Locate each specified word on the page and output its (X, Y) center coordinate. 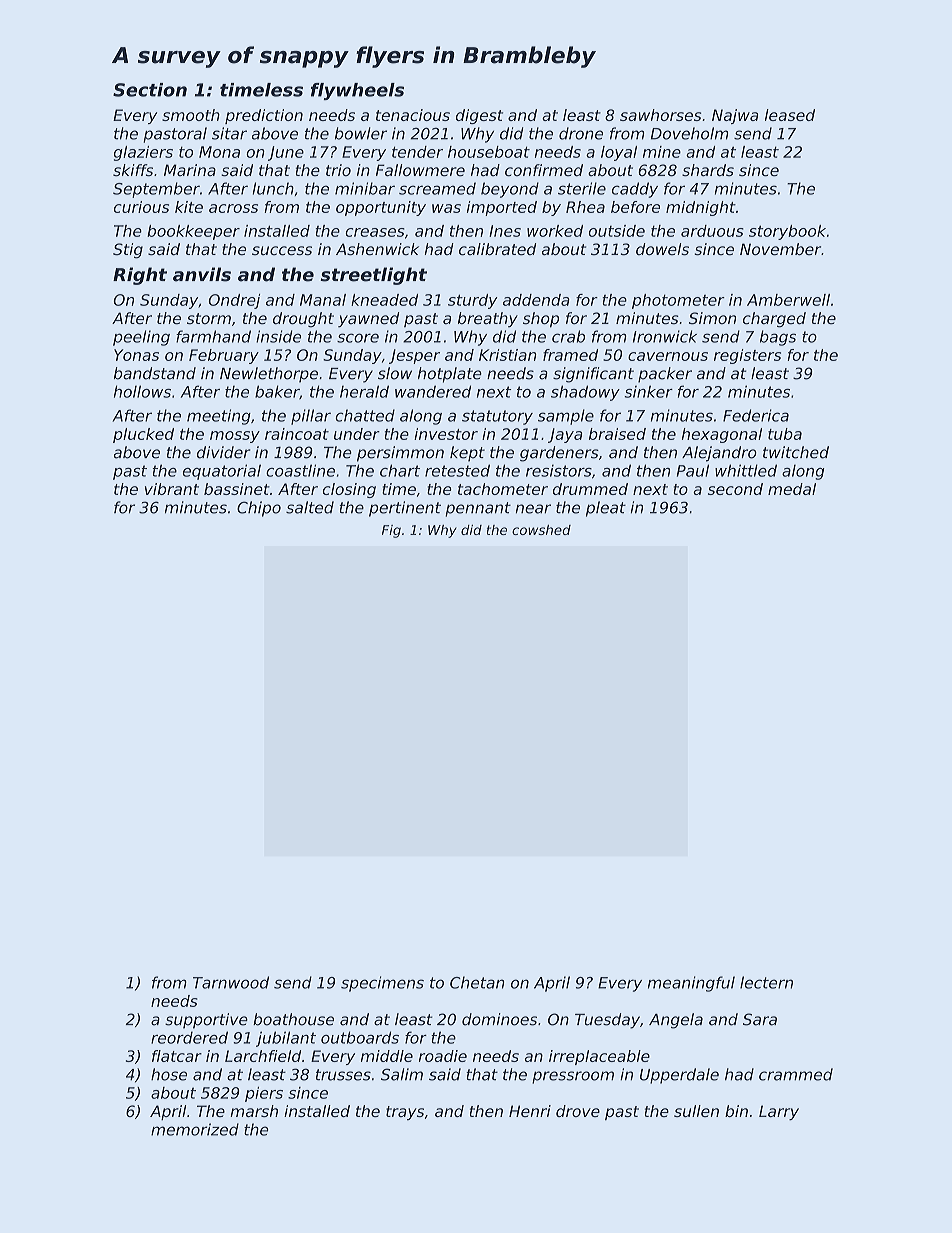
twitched (796, 452)
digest (479, 116)
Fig (391, 531)
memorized (195, 1129)
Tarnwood (231, 982)
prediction (264, 116)
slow (395, 373)
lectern (766, 982)
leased (790, 115)
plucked (143, 435)
